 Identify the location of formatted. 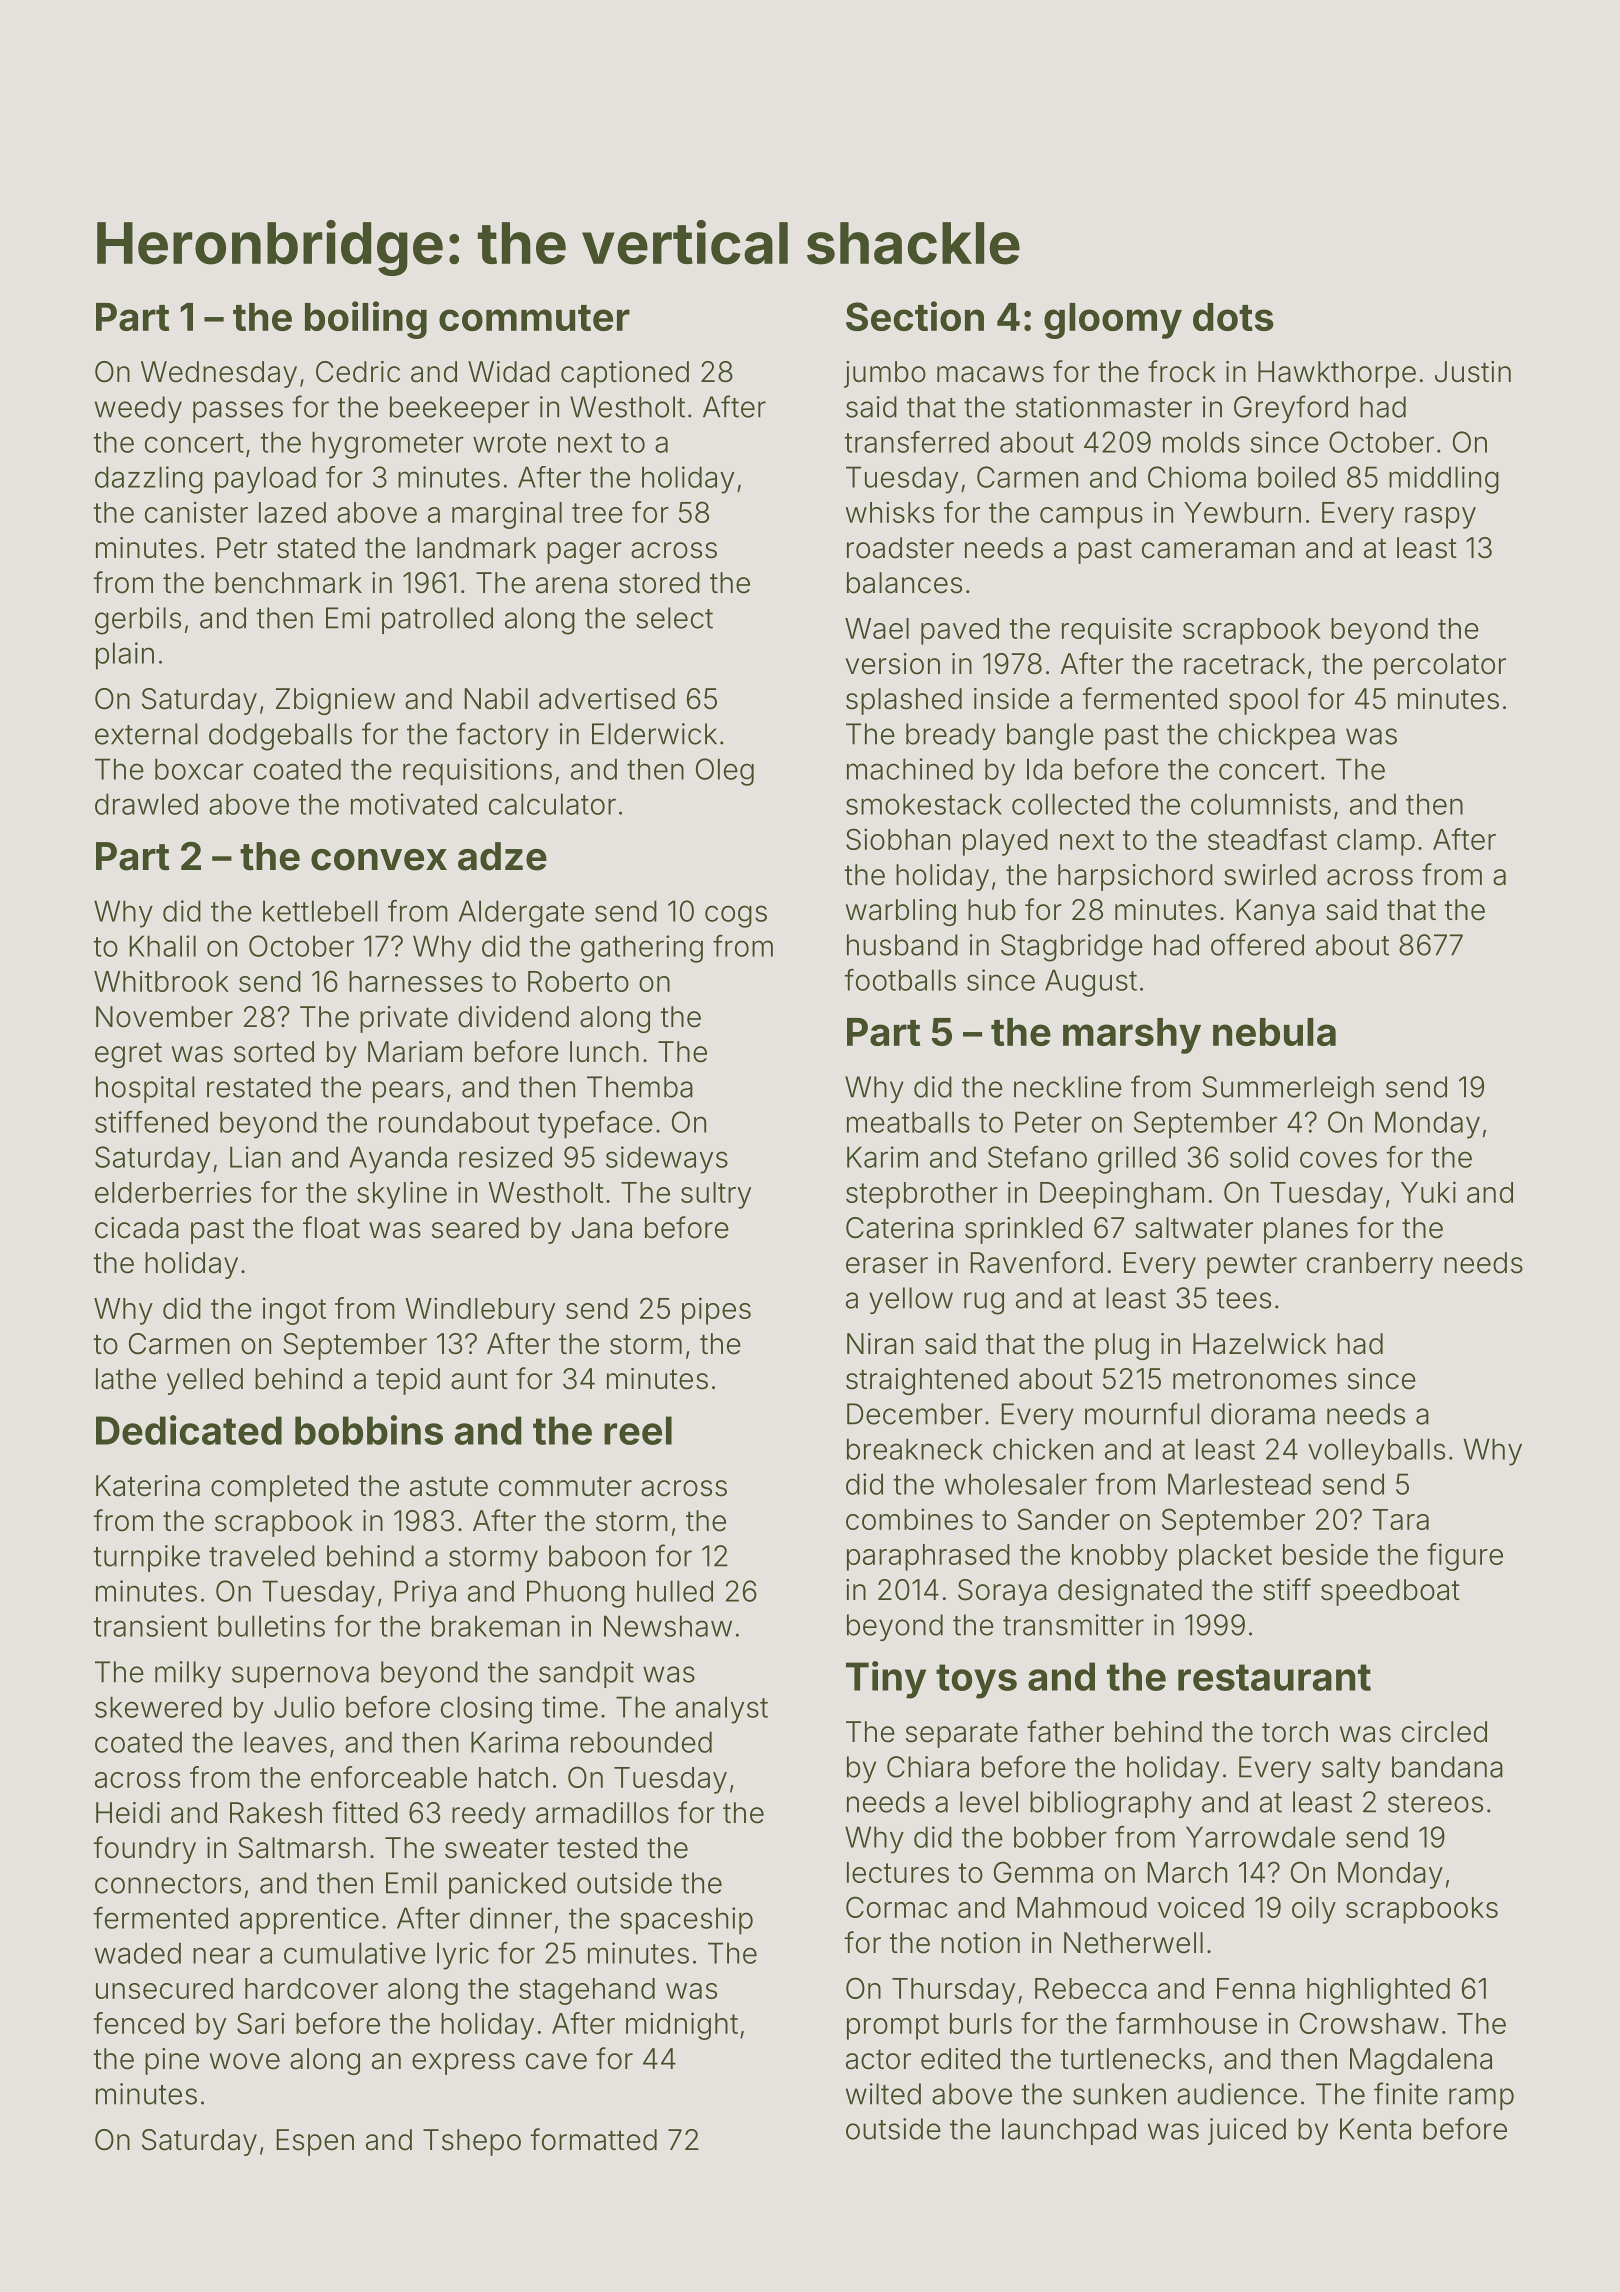
(593, 2139).
